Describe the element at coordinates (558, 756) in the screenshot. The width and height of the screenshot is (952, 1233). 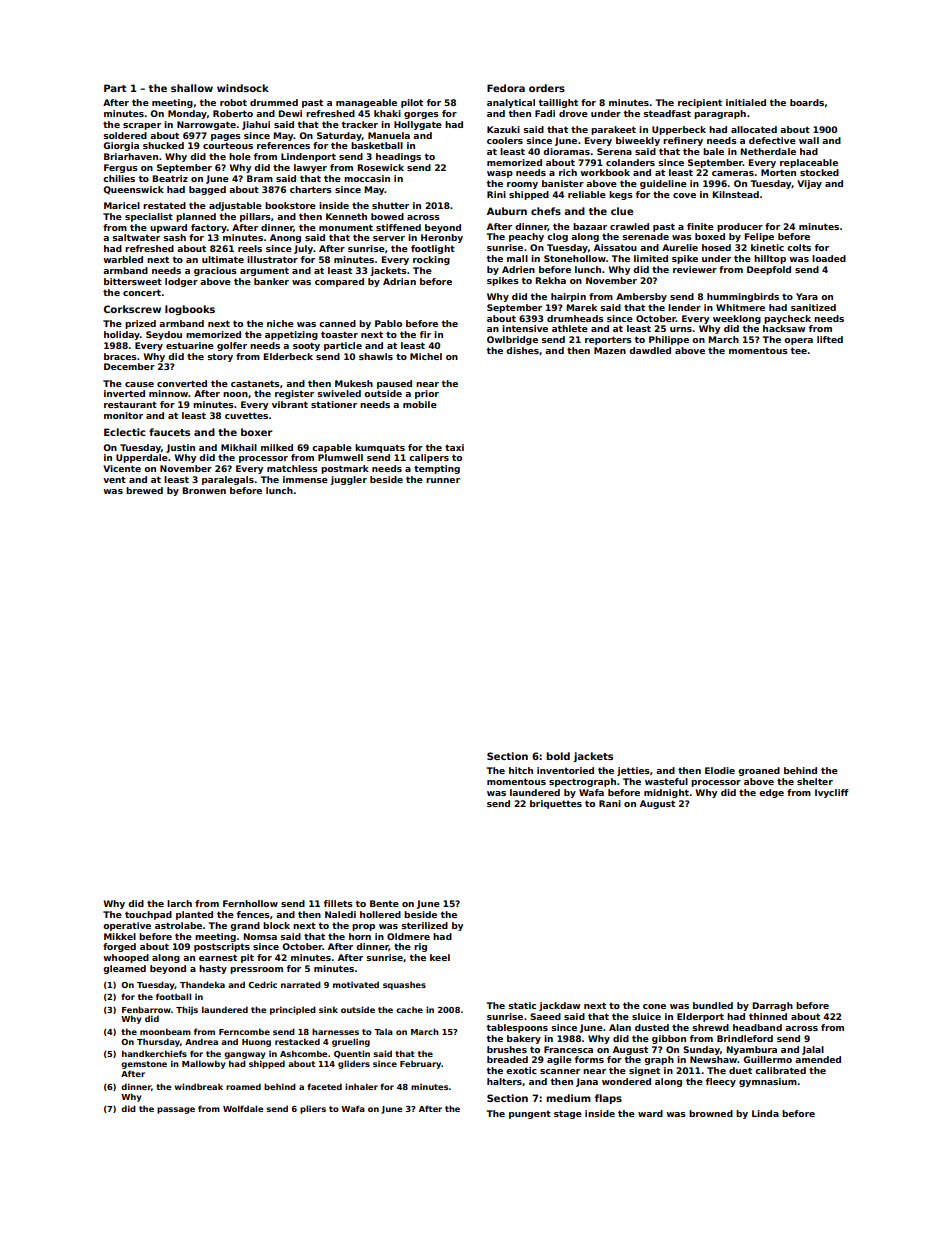
I see `bold` at that location.
